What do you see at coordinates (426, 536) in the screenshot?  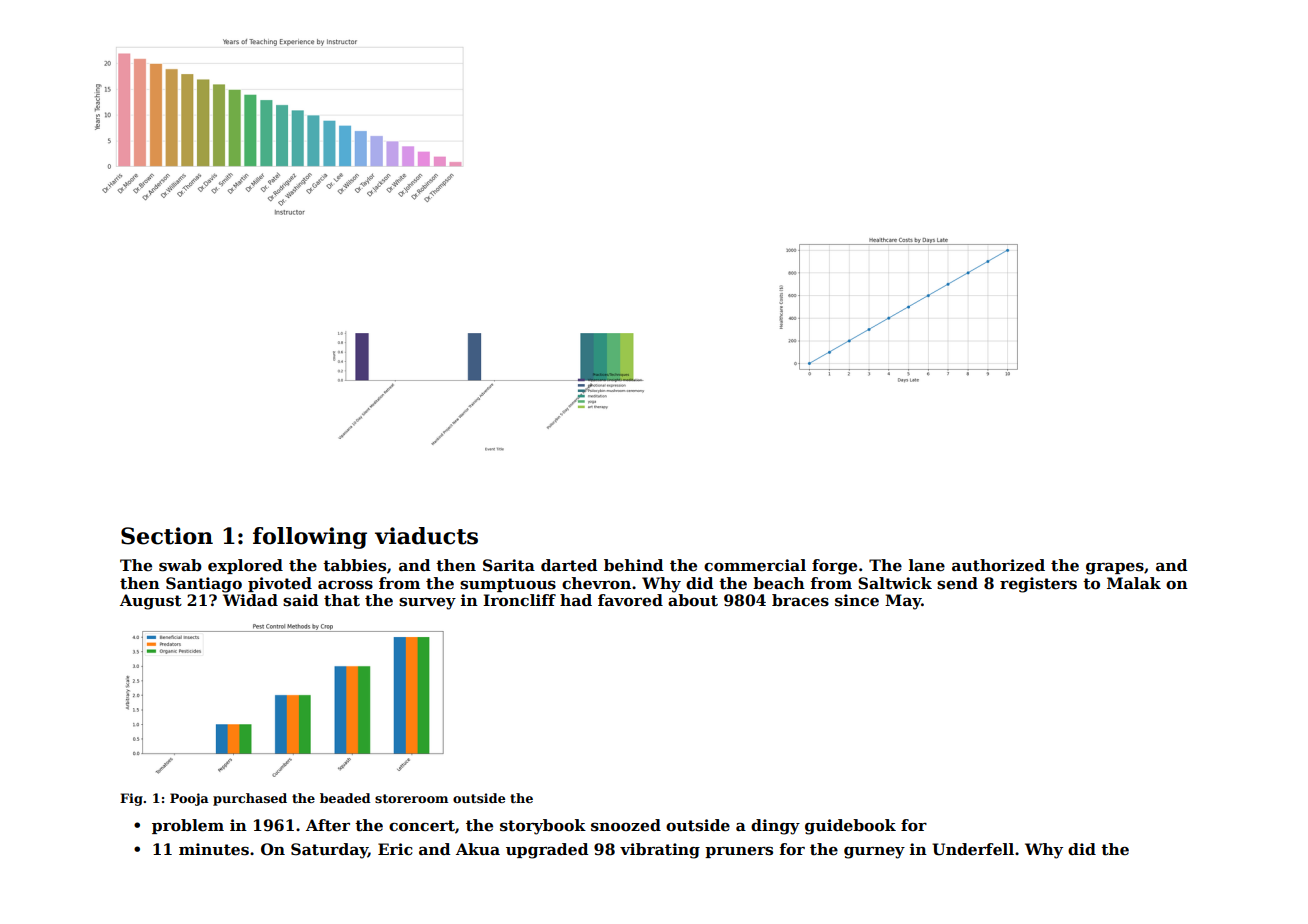 I see `viaducts` at bounding box center [426, 536].
